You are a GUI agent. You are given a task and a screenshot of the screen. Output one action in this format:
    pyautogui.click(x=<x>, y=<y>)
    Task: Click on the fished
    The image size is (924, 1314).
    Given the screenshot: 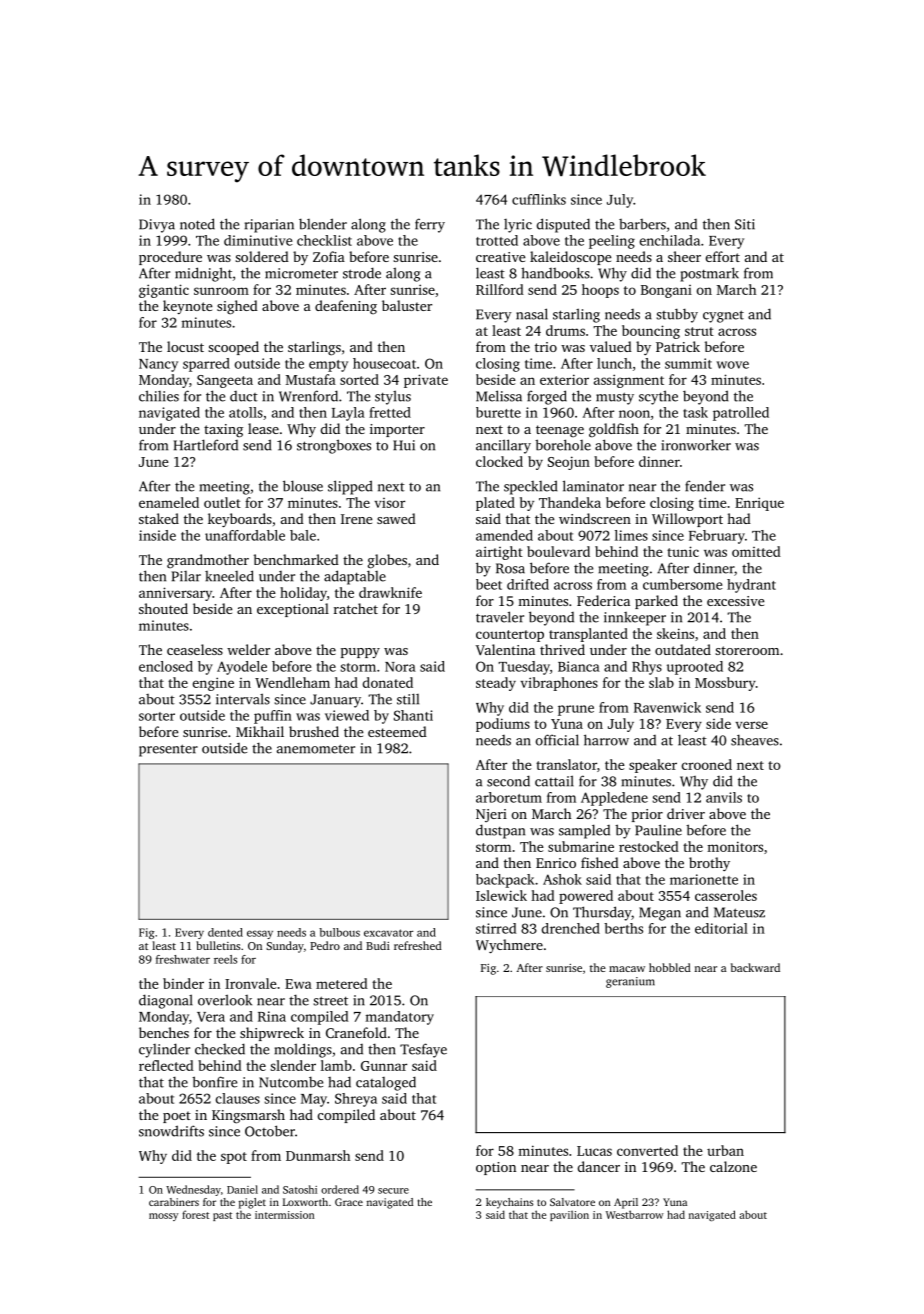 What is the action you would take?
    pyautogui.click(x=600, y=862)
